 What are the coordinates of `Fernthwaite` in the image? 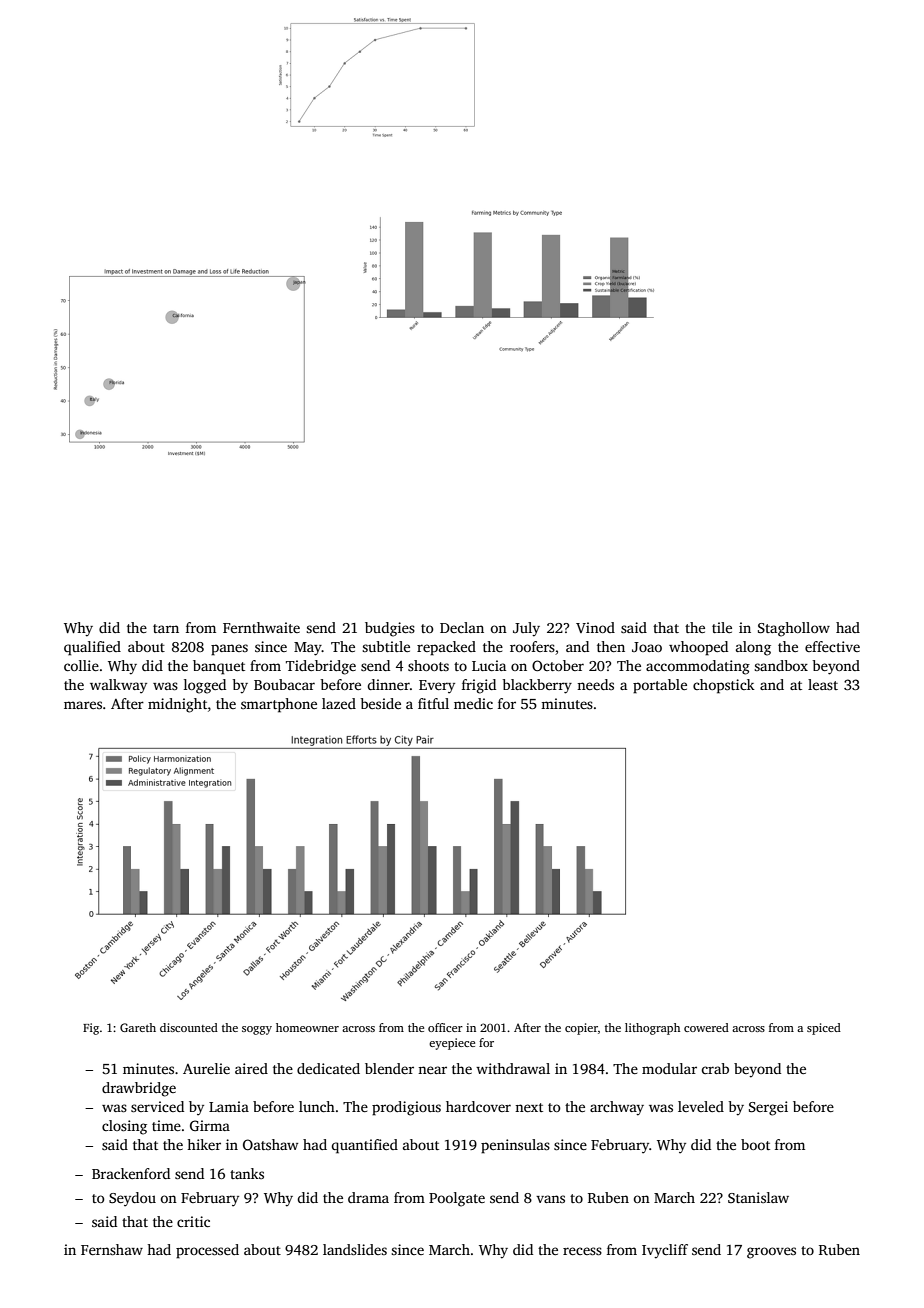 It's located at (261, 627).
